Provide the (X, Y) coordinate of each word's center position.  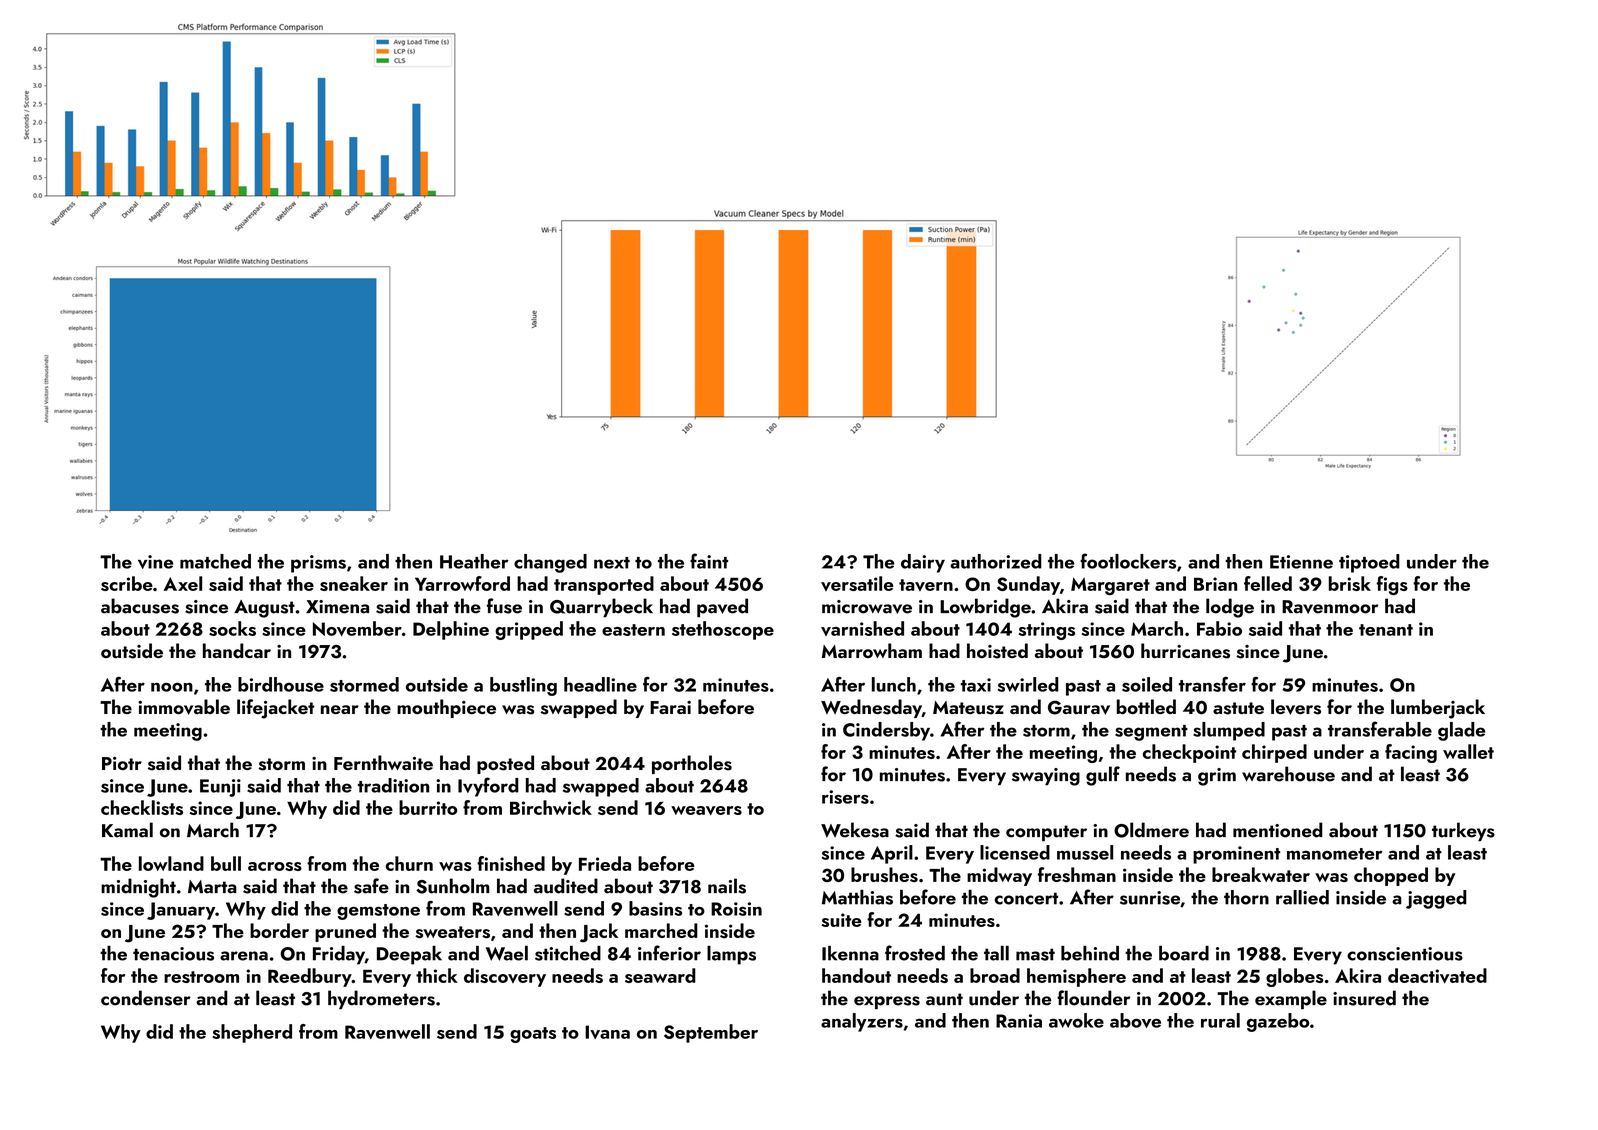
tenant (1386, 630)
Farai (670, 707)
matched (215, 561)
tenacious (173, 954)
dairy (923, 563)
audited (566, 886)
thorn (1246, 897)
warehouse (1288, 774)
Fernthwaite (383, 762)
